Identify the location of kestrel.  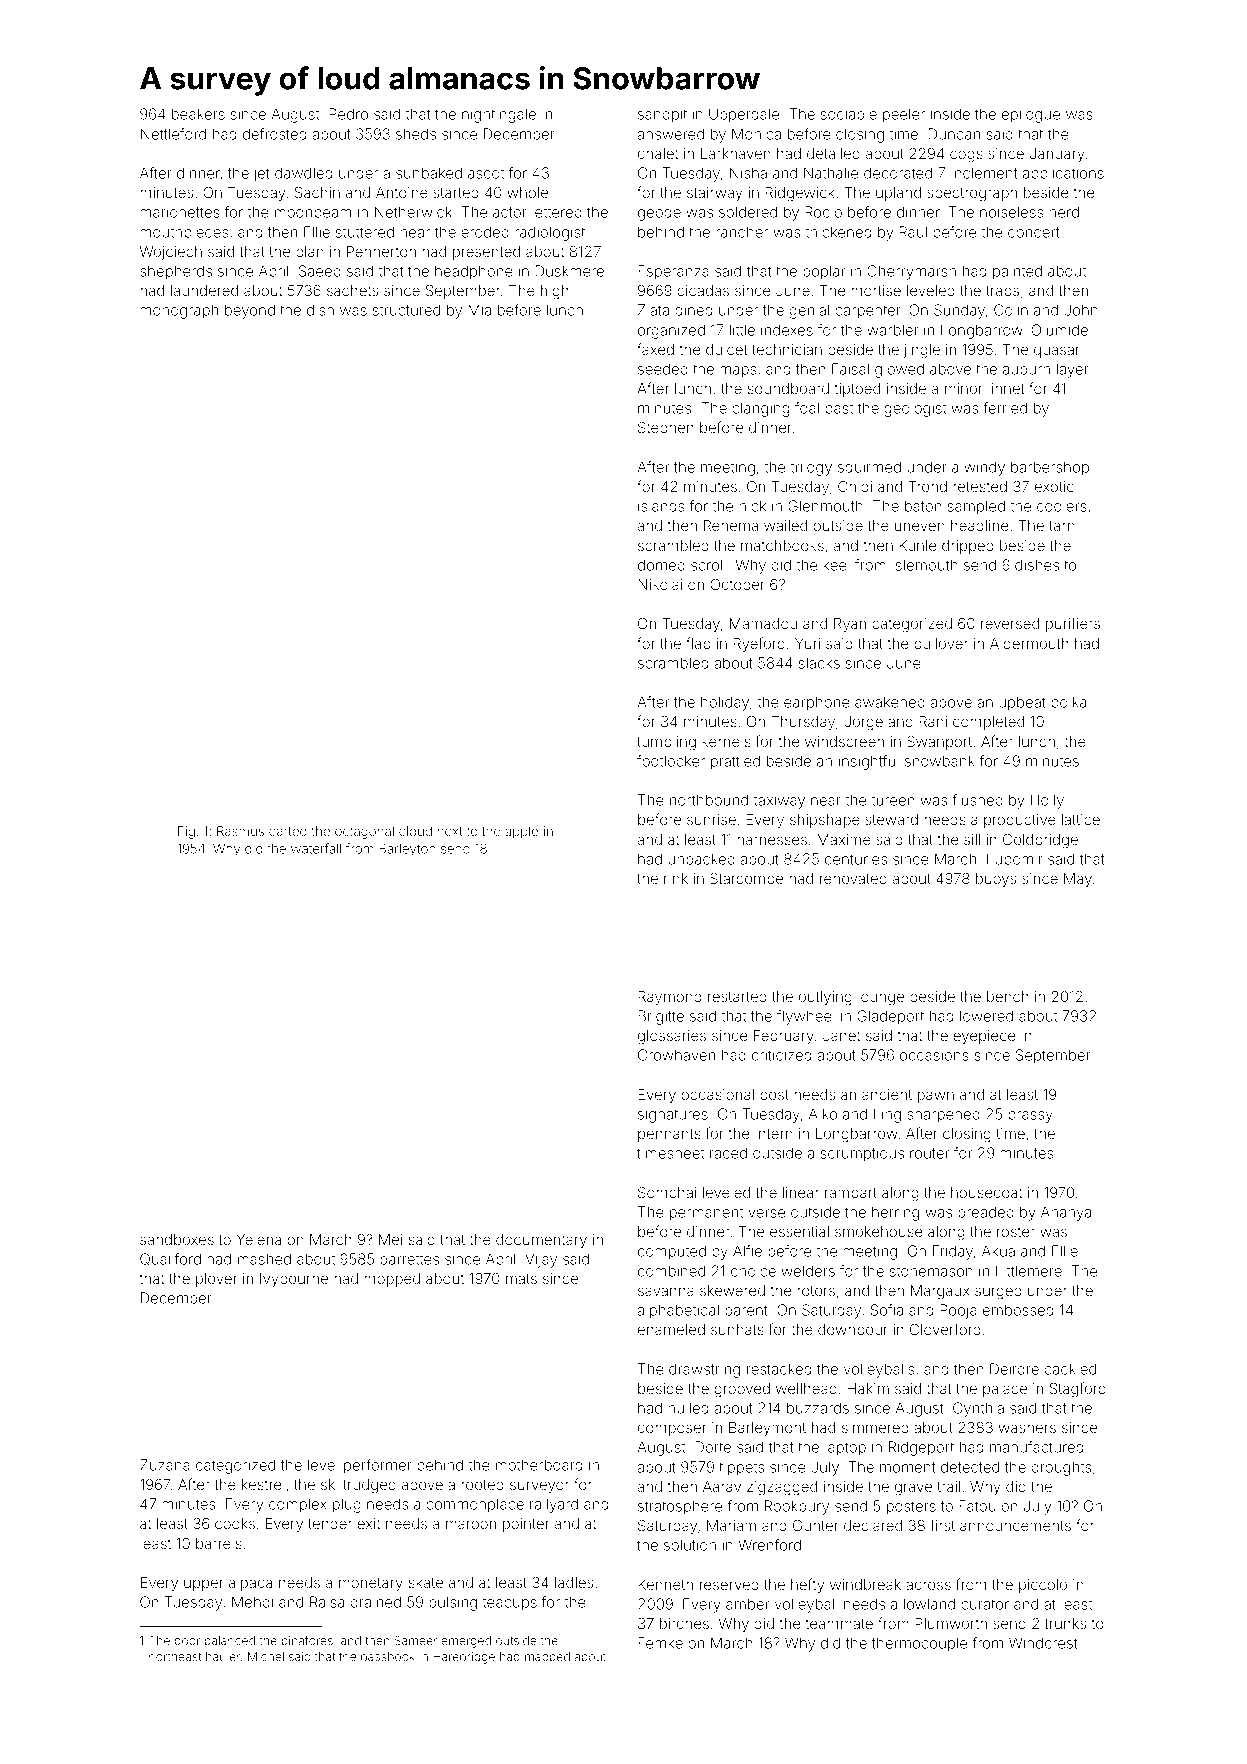
(263, 1484).
